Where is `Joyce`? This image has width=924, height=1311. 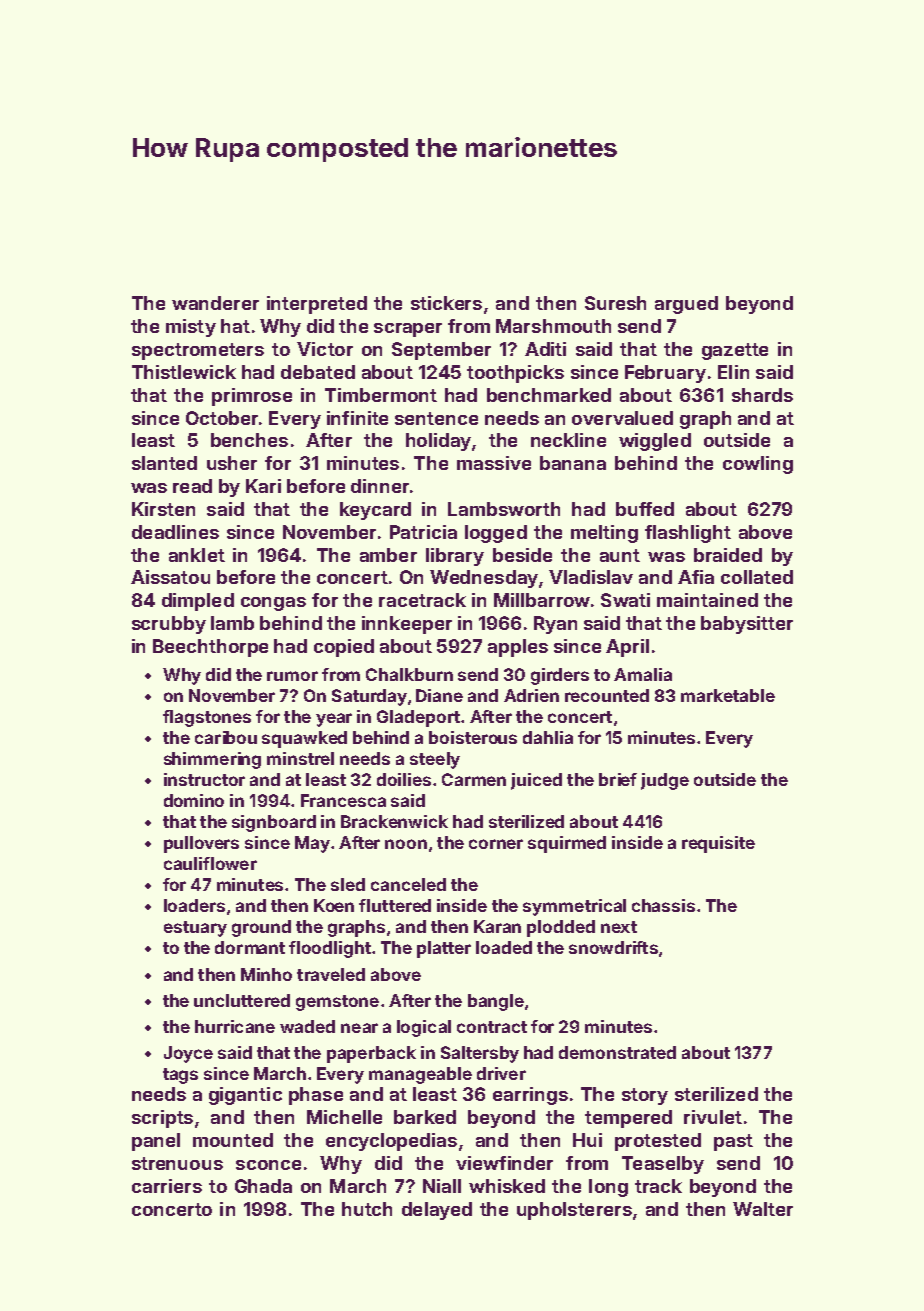
Joyce is located at coordinates (188, 1054).
